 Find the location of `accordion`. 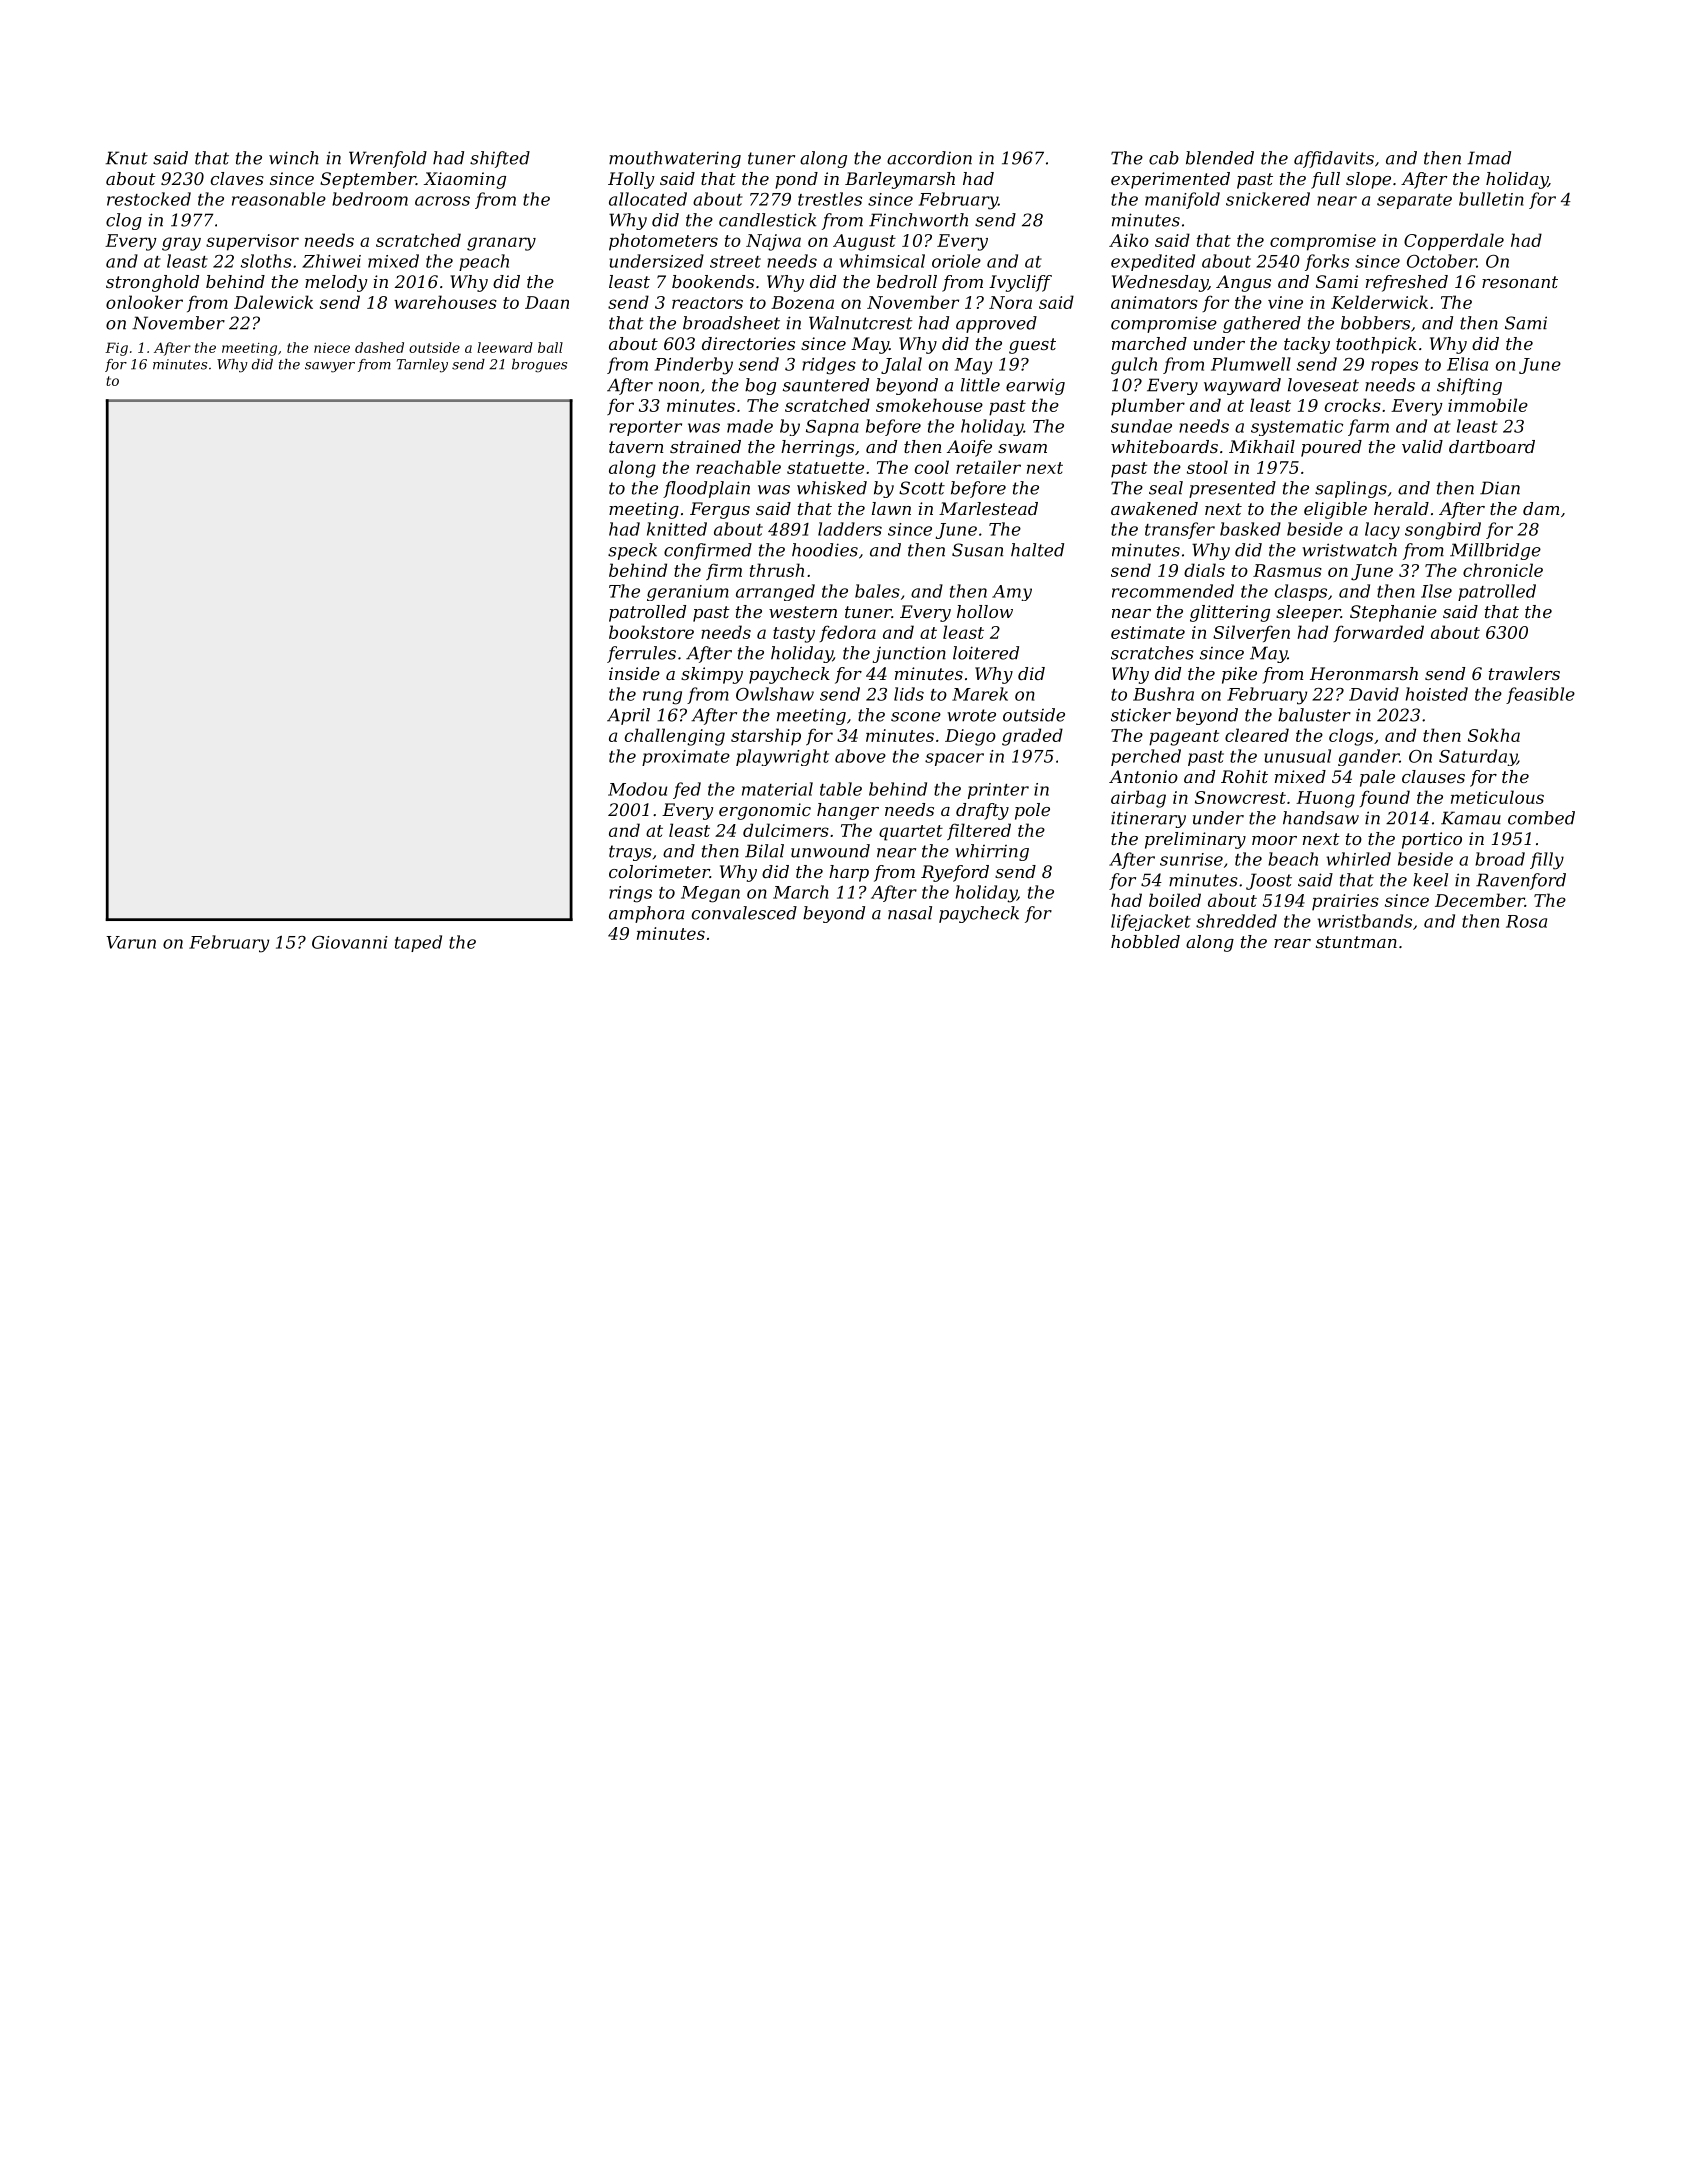

accordion is located at coordinates (929, 158).
